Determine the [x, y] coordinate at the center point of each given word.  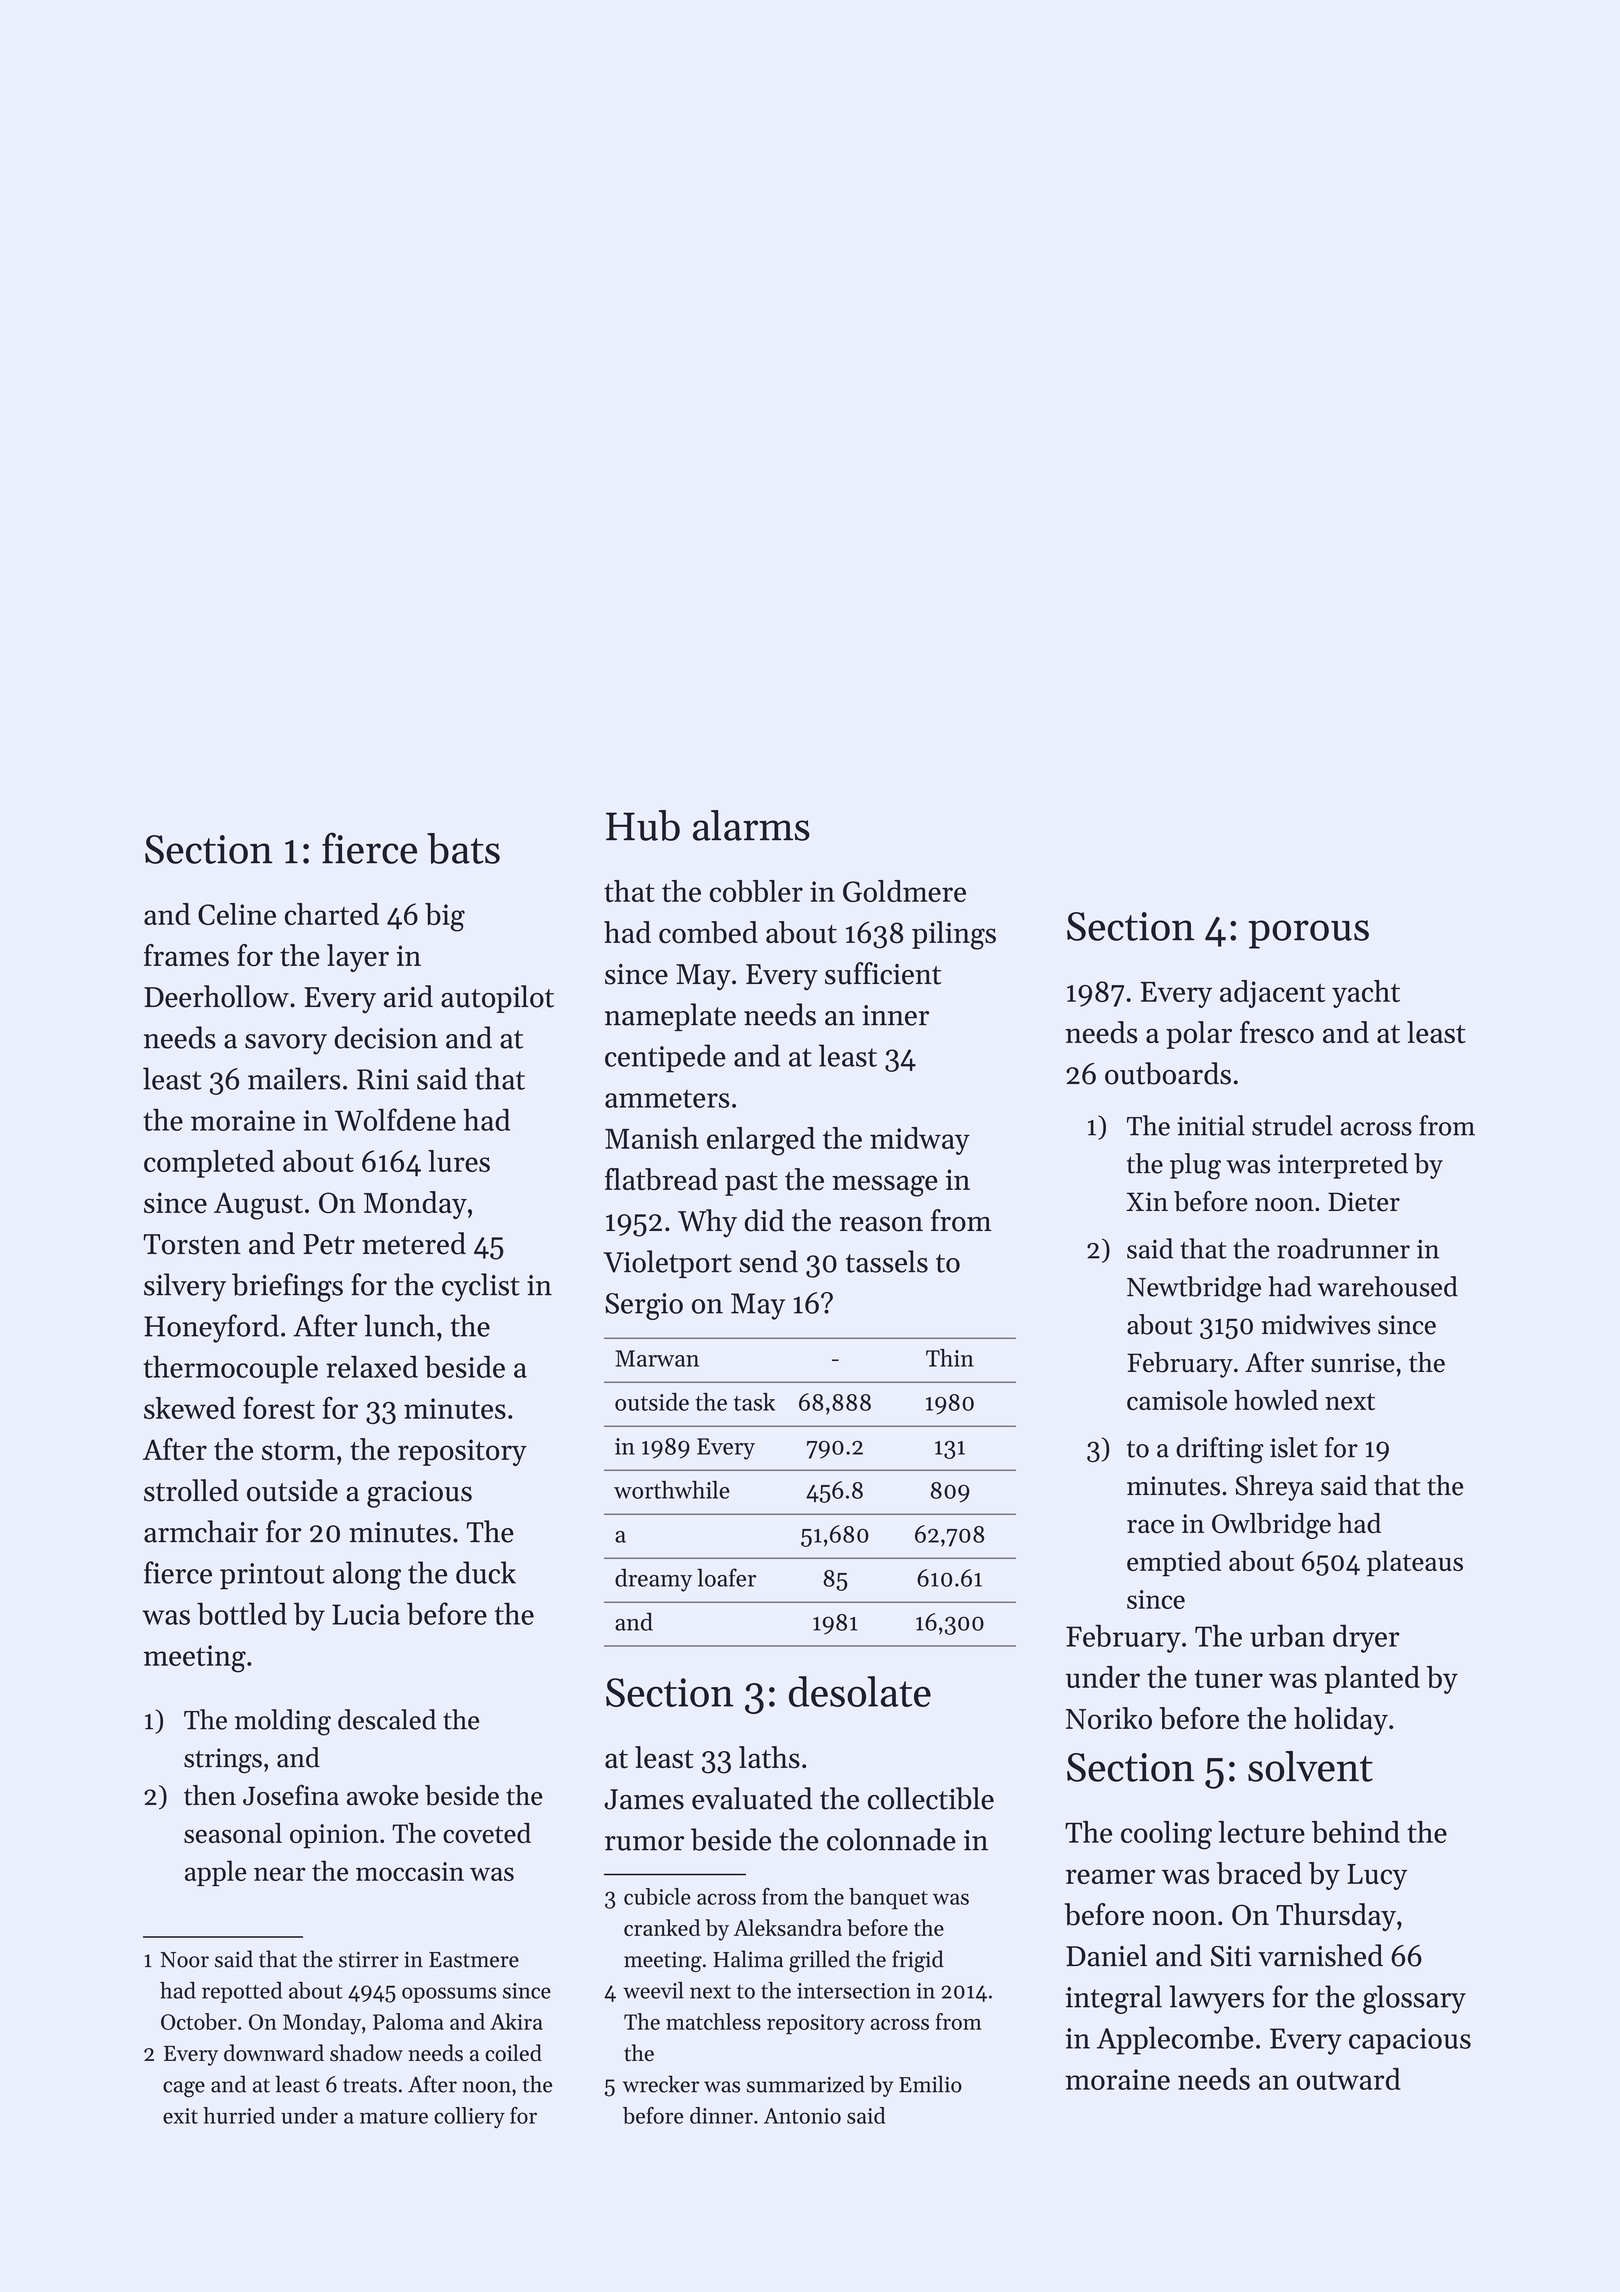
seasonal [233, 1833]
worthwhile [672, 1490]
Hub [643, 825]
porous [1309, 934]
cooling [1166, 1835]
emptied [1174, 1563]
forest [279, 1407]
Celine [237, 914]
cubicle [657, 1896]
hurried [239, 2115]
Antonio [802, 2116]
